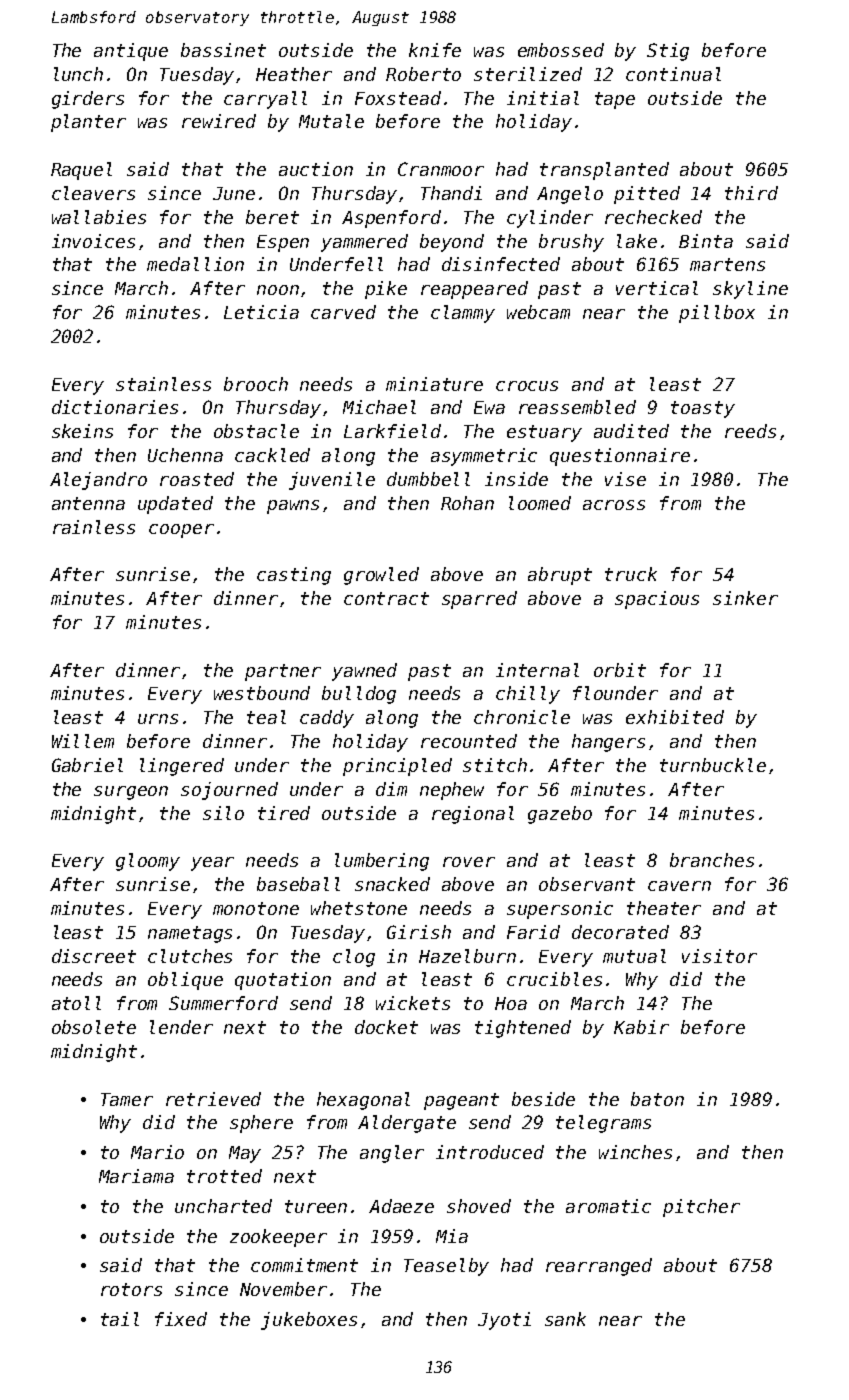 This screenshot has width=849, height=1400. What do you see at coordinates (94, 1027) in the screenshot?
I see `obsolete` at bounding box center [94, 1027].
